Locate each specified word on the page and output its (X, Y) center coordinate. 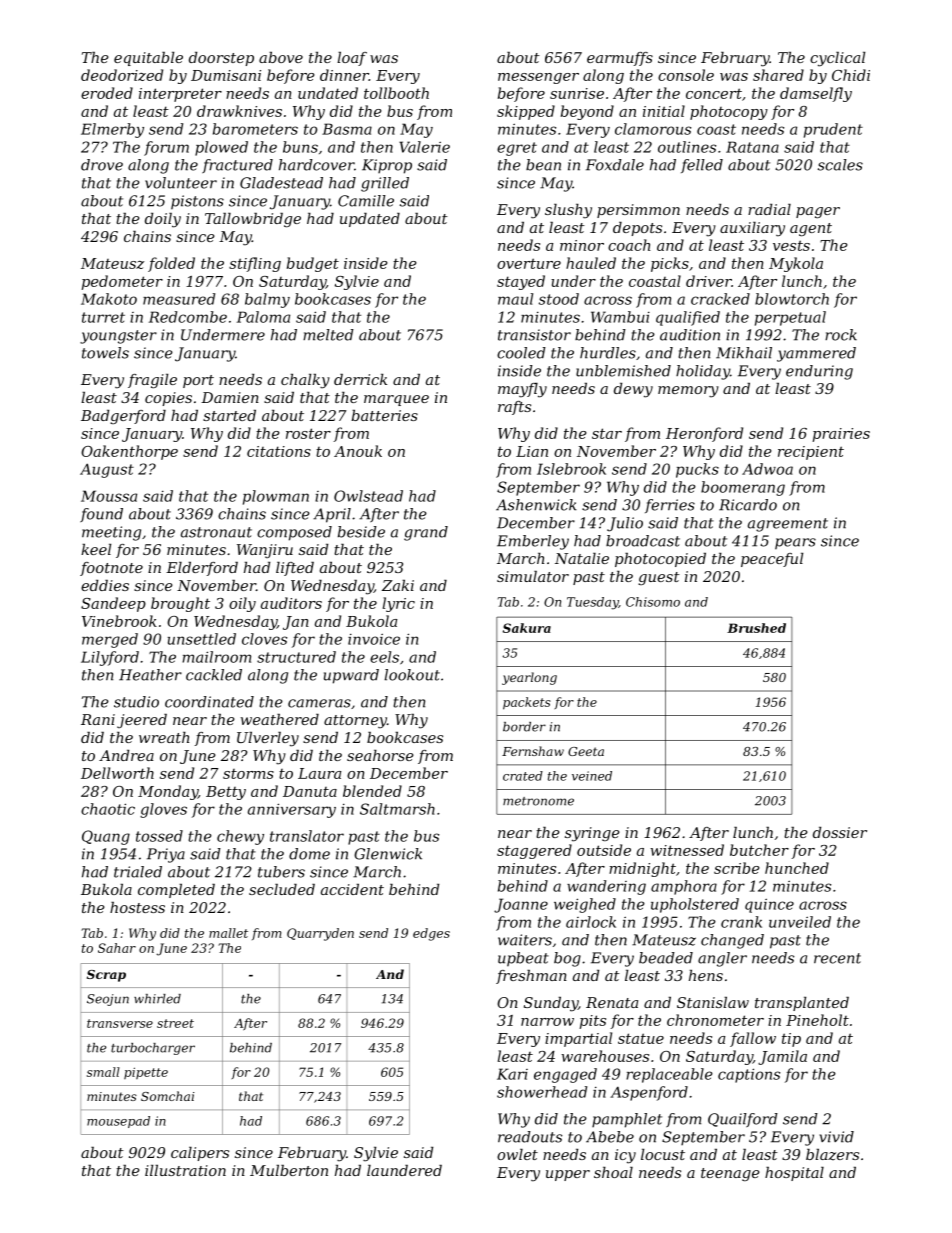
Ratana (752, 147)
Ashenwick (536, 505)
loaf (352, 59)
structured (296, 657)
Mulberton (289, 1170)
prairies (841, 435)
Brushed (756, 628)
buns (300, 147)
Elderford (202, 569)
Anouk (358, 451)
